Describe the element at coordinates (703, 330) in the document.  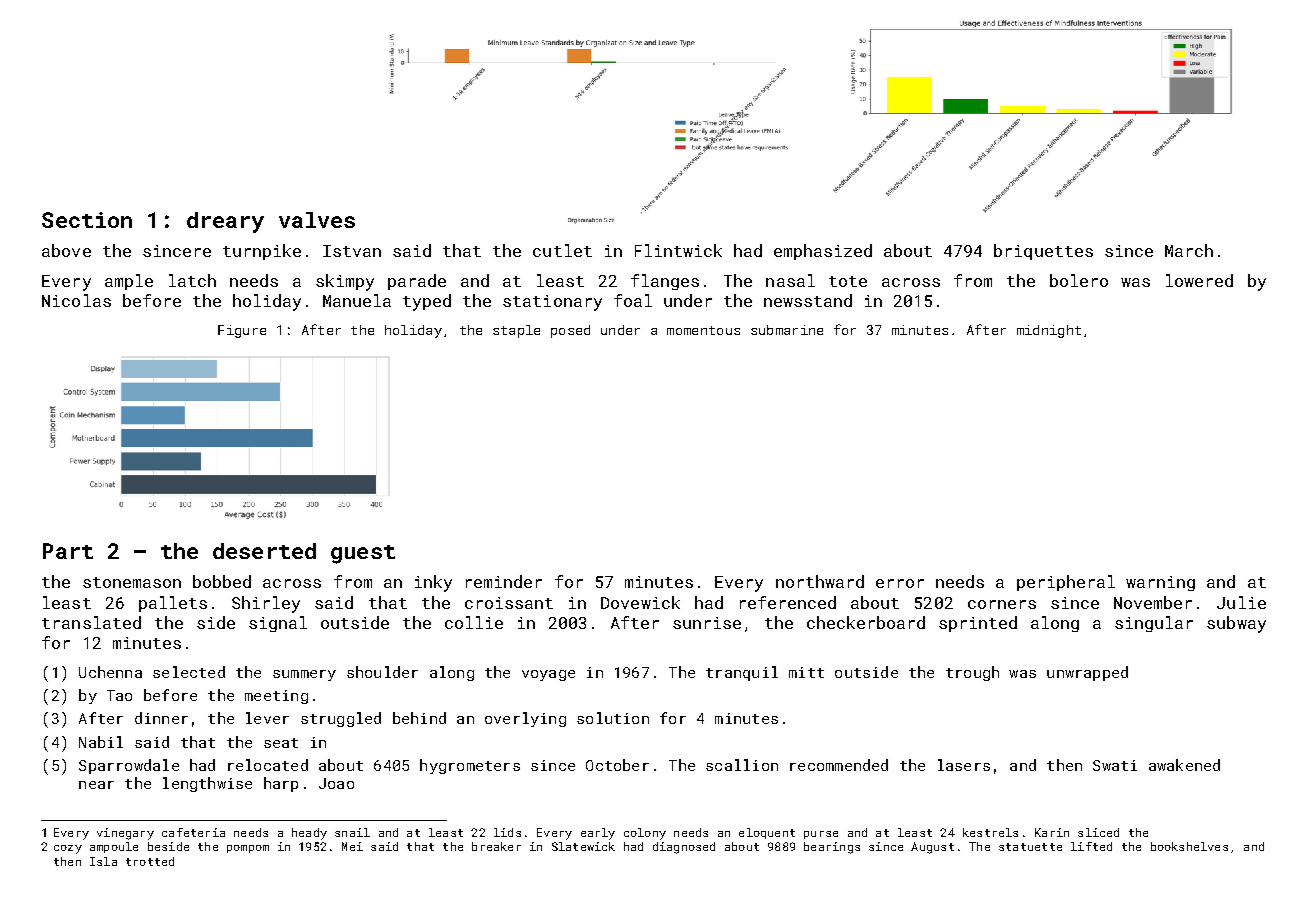
I see `momentous` at that location.
